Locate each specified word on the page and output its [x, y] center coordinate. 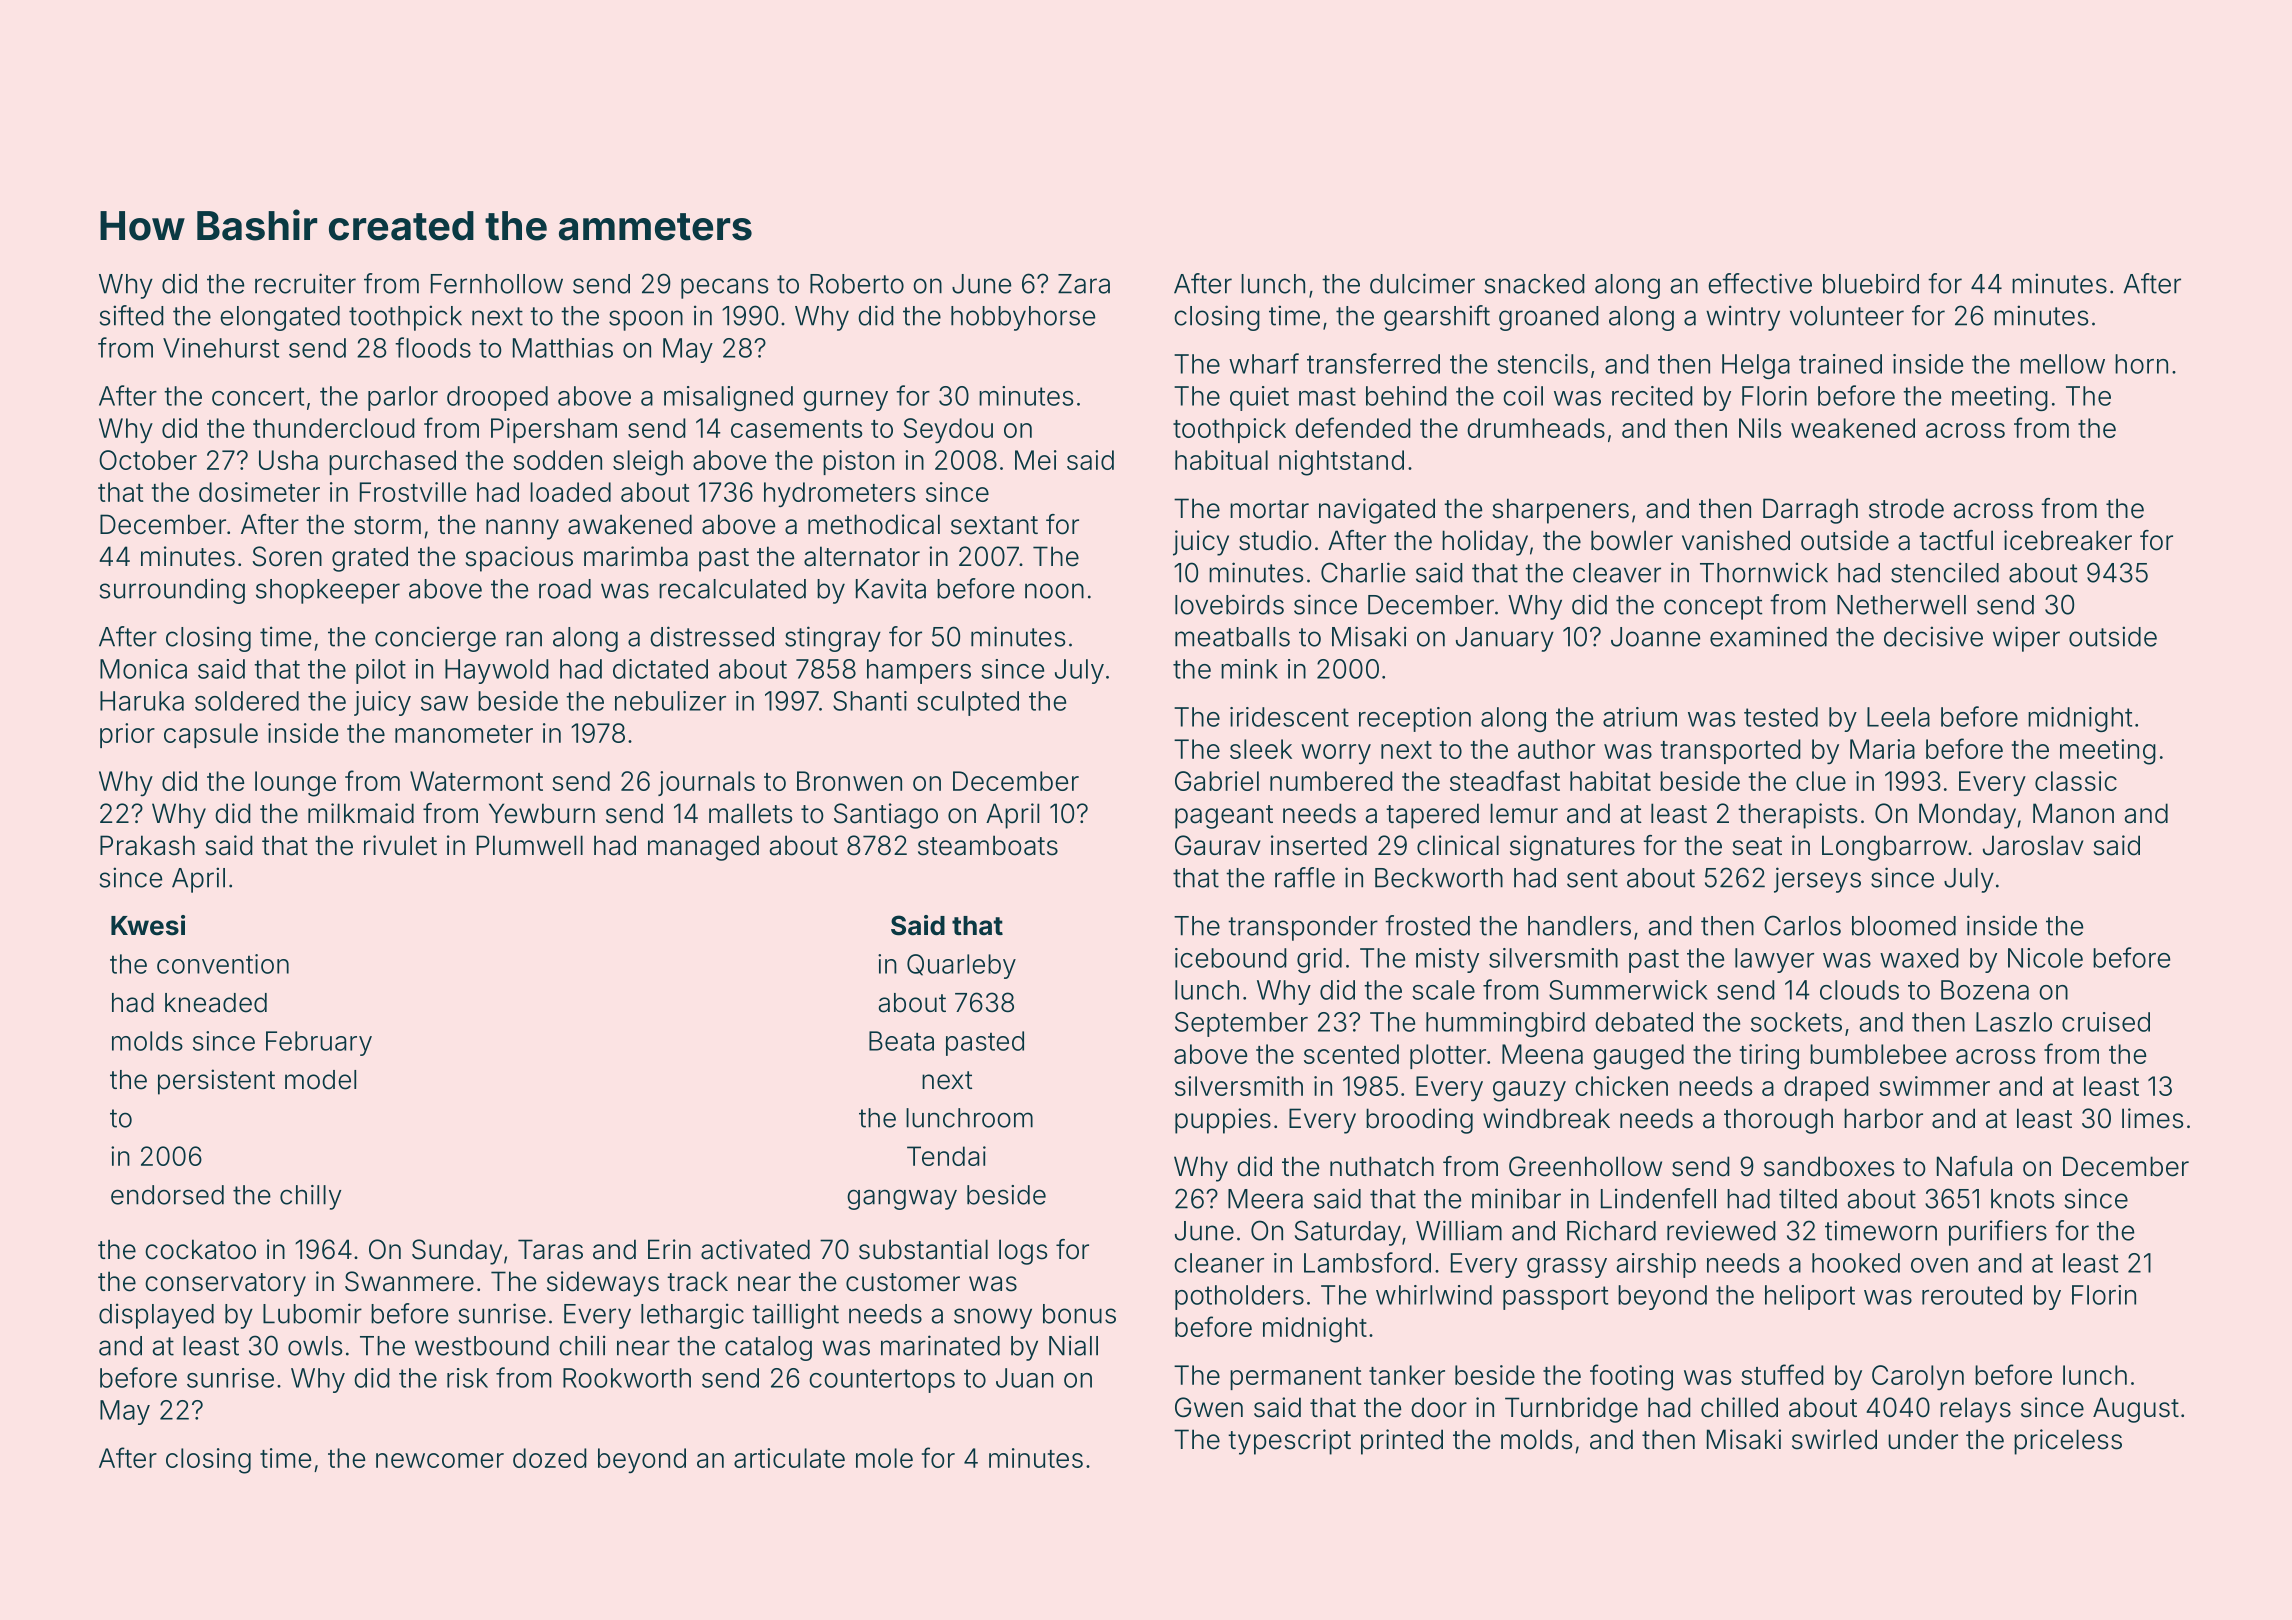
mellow [2062, 364]
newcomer [440, 1460]
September [1241, 1024]
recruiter [305, 283]
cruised [2106, 1022]
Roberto [857, 284]
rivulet [400, 845]
